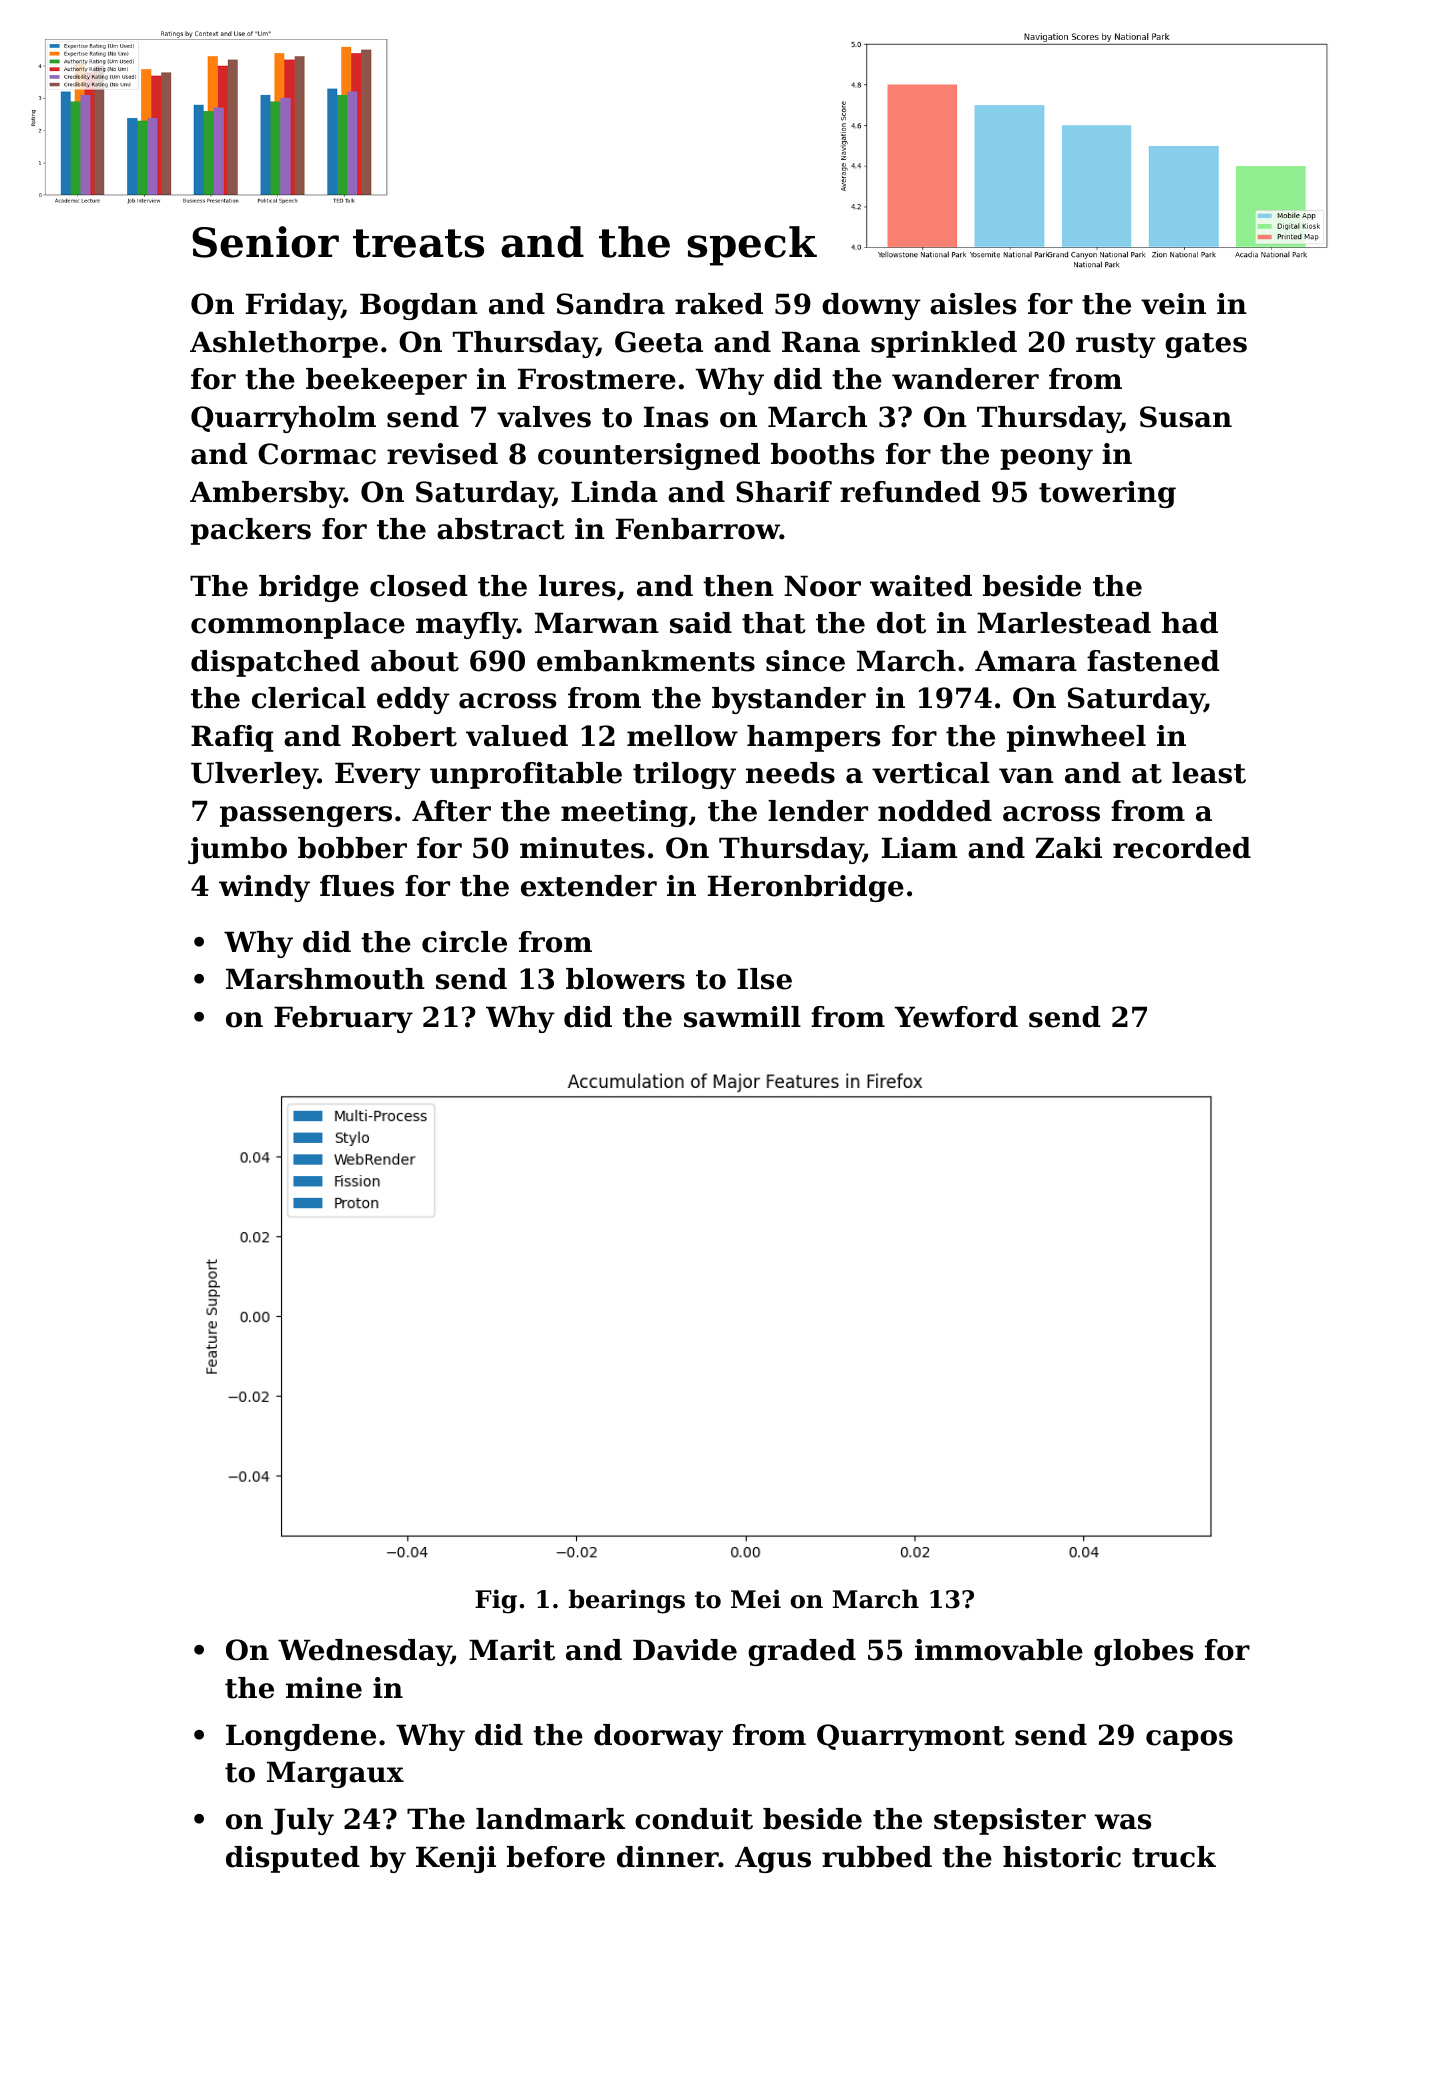  What do you see at coordinates (419, 586) in the screenshot?
I see `closed` at bounding box center [419, 586].
